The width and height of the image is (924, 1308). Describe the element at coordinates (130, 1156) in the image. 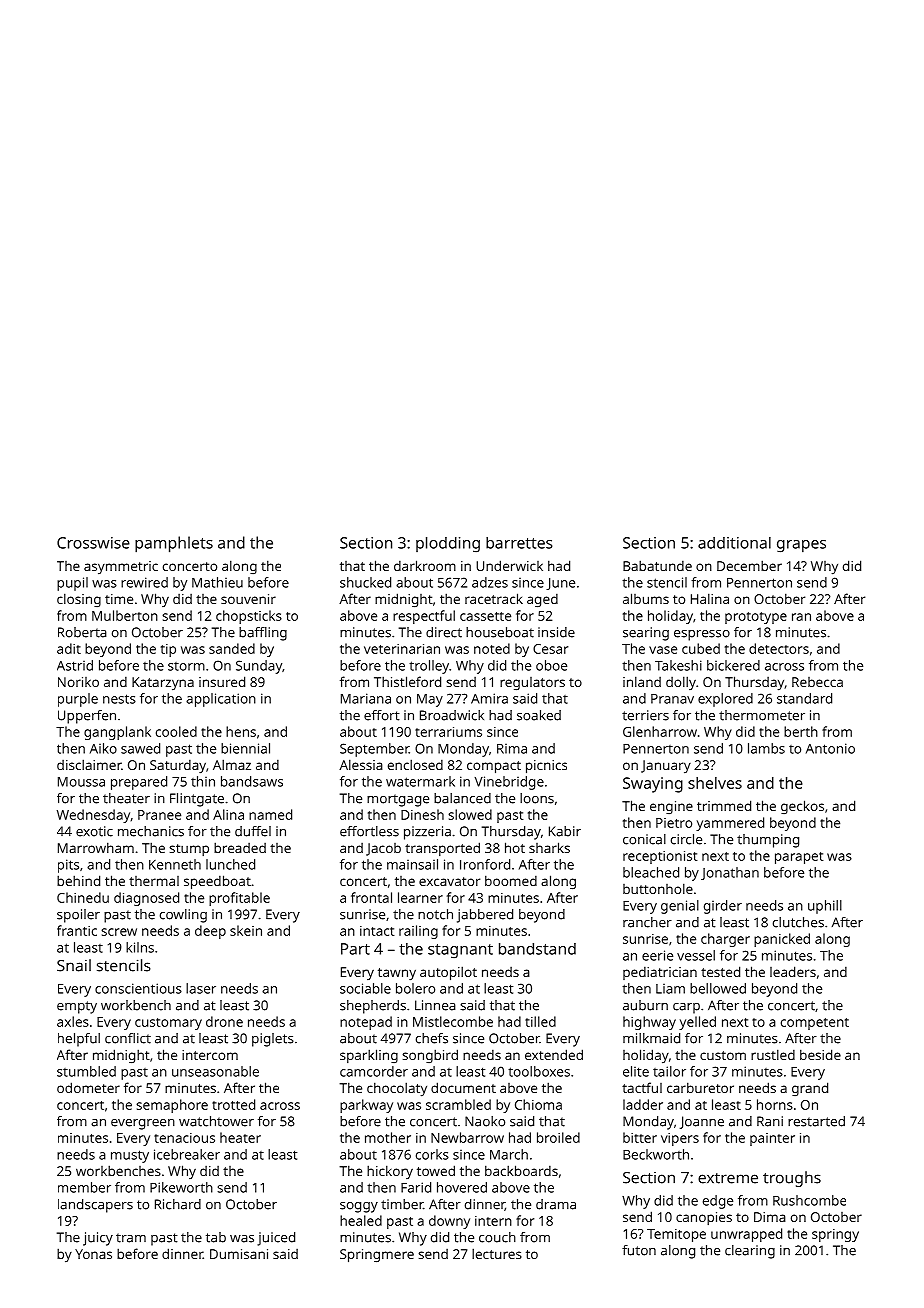

I see `musty` at that location.
